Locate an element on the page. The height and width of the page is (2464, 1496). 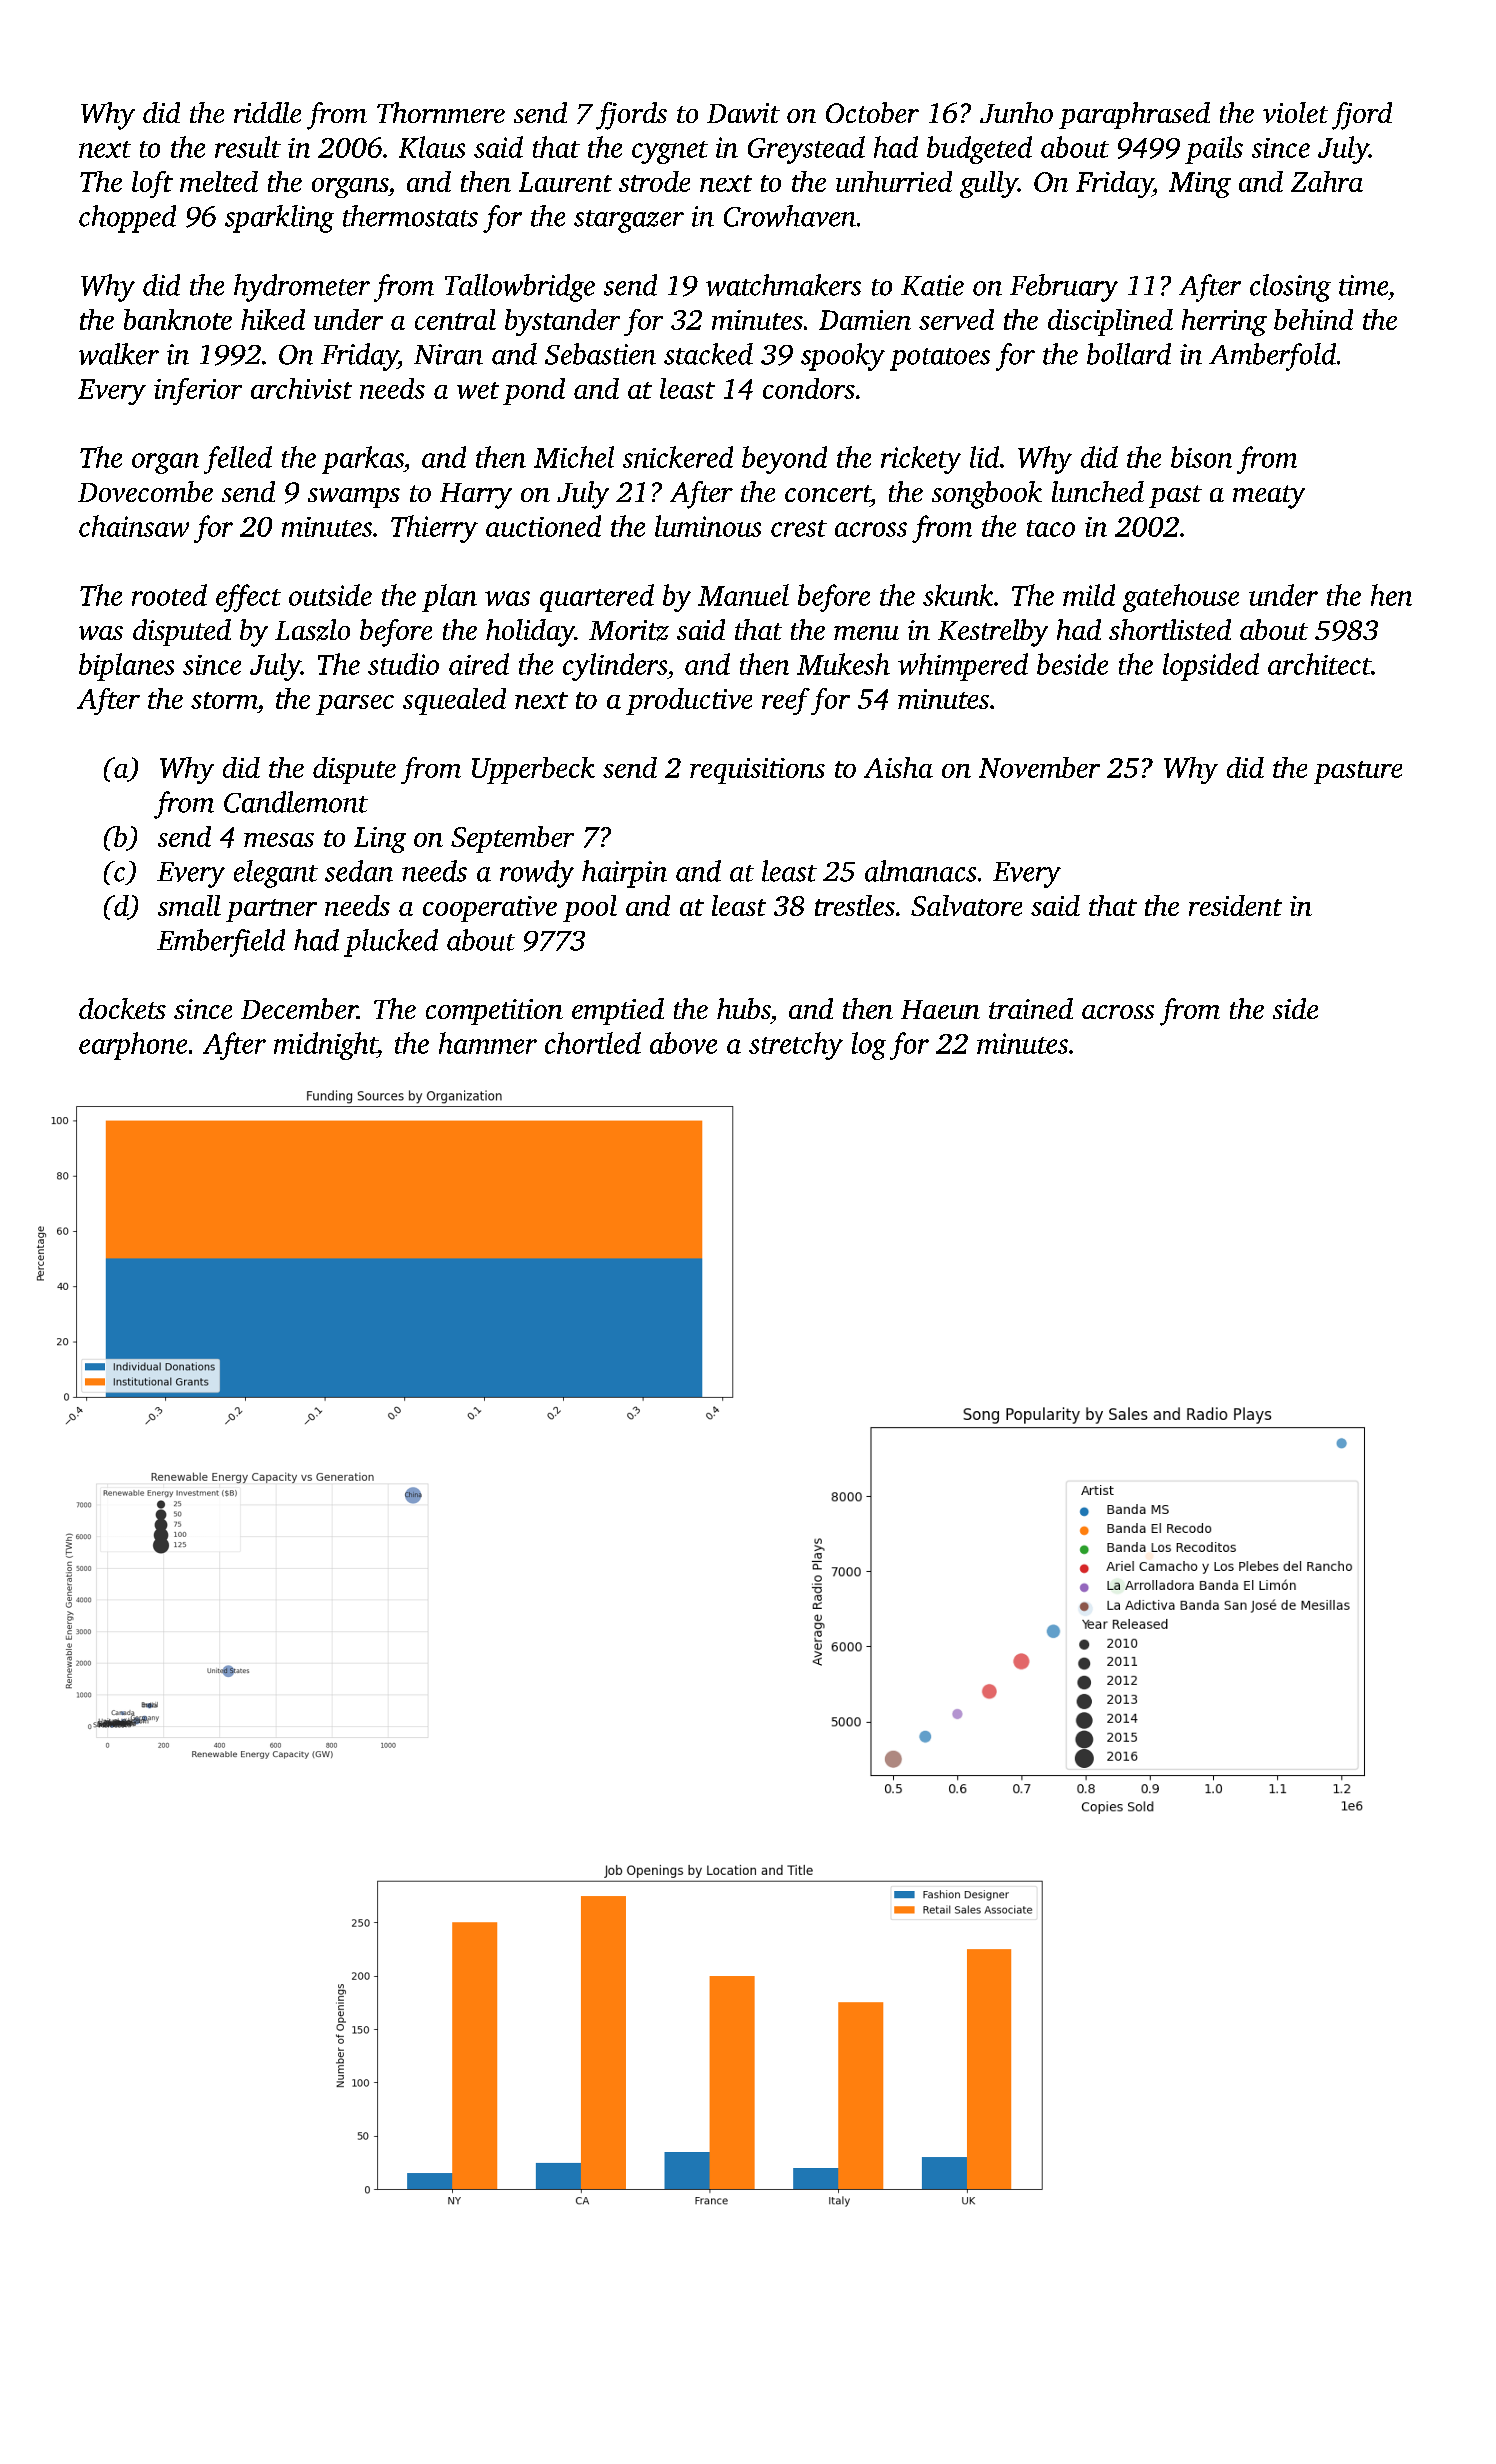
Laszlo is located at coordinates (312, 630).
